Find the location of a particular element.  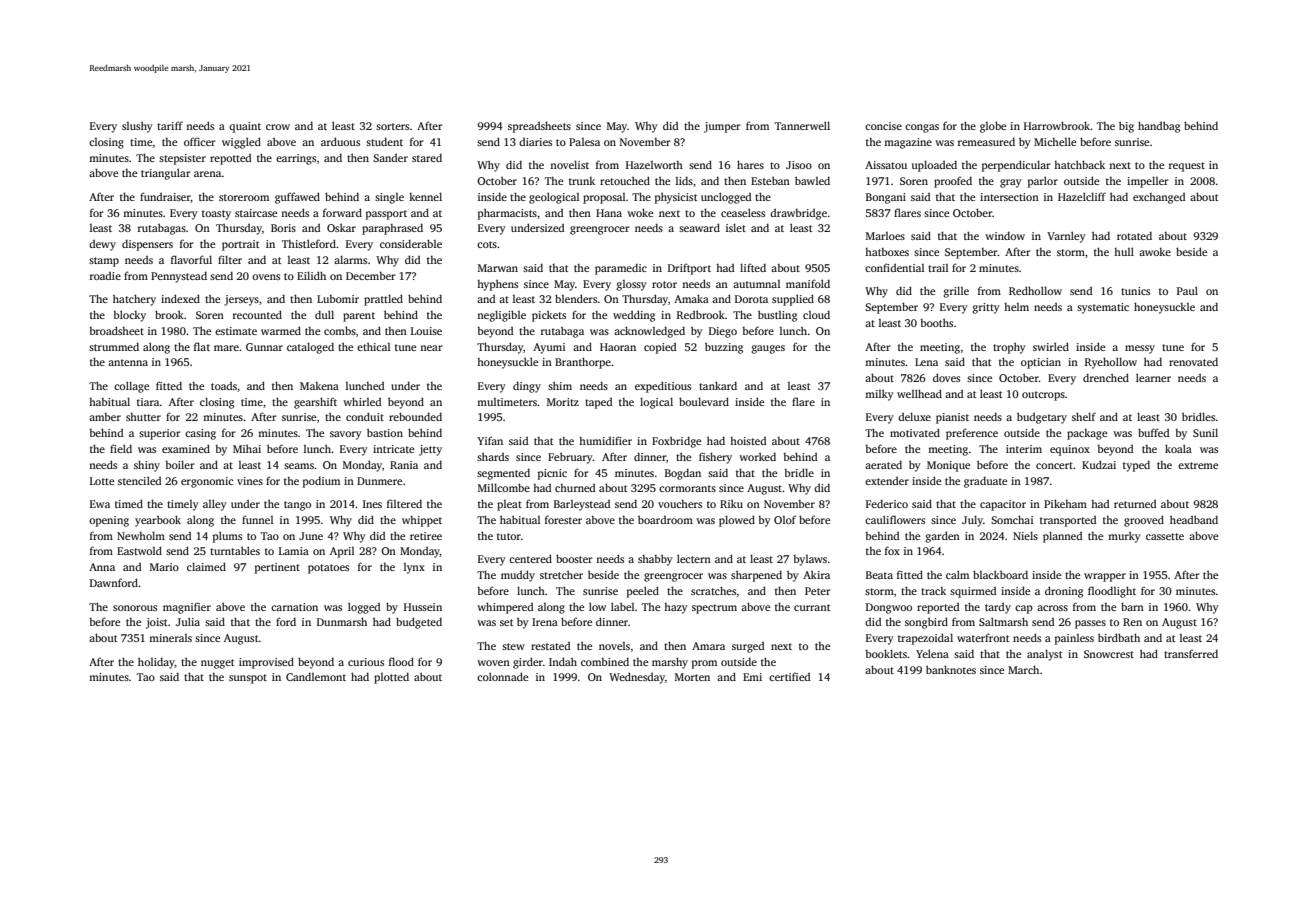

casing is located at coordinates (200, 434).
